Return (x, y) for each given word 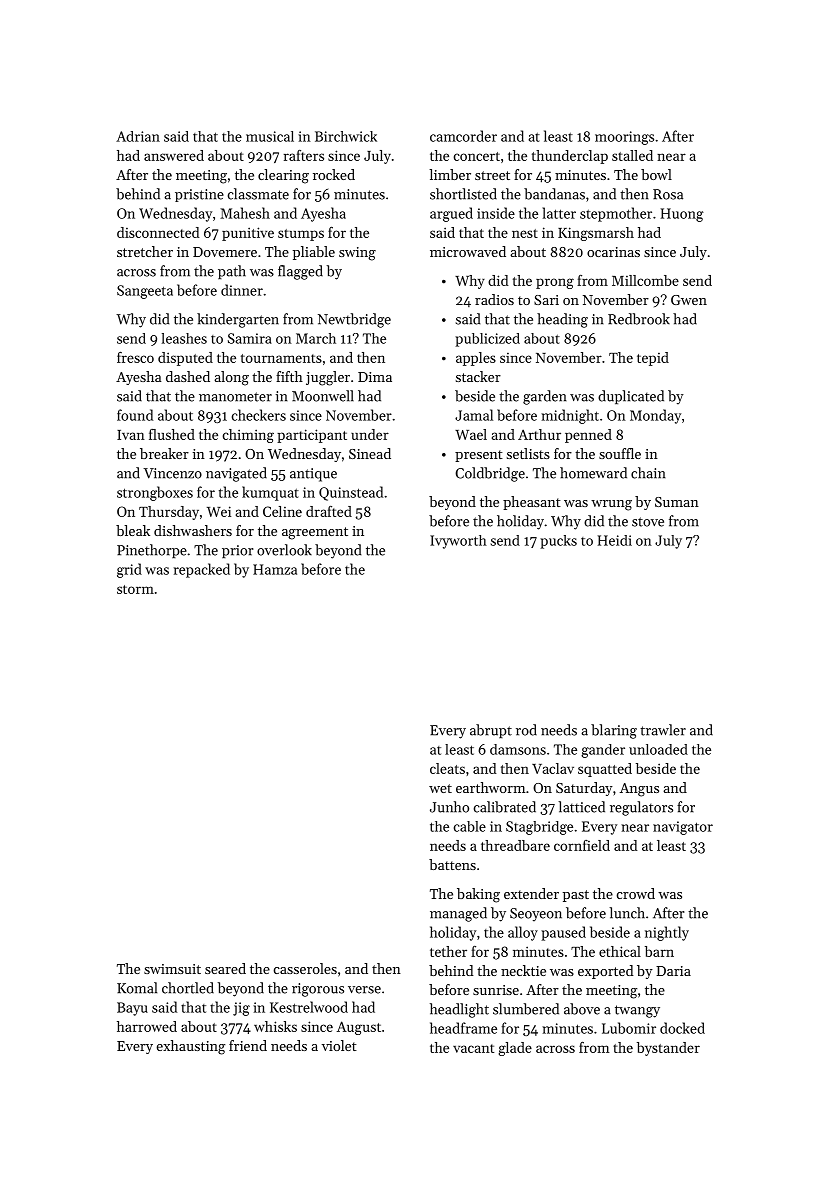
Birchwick (346, 136)
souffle (620, 453)
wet (440, 788)
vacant (473, 1048)
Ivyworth (458, 542)
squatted (605, 770)
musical (270, 136)
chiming (248, 436)
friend (248, 1045)
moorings (624, 138)
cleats (447, 768)
